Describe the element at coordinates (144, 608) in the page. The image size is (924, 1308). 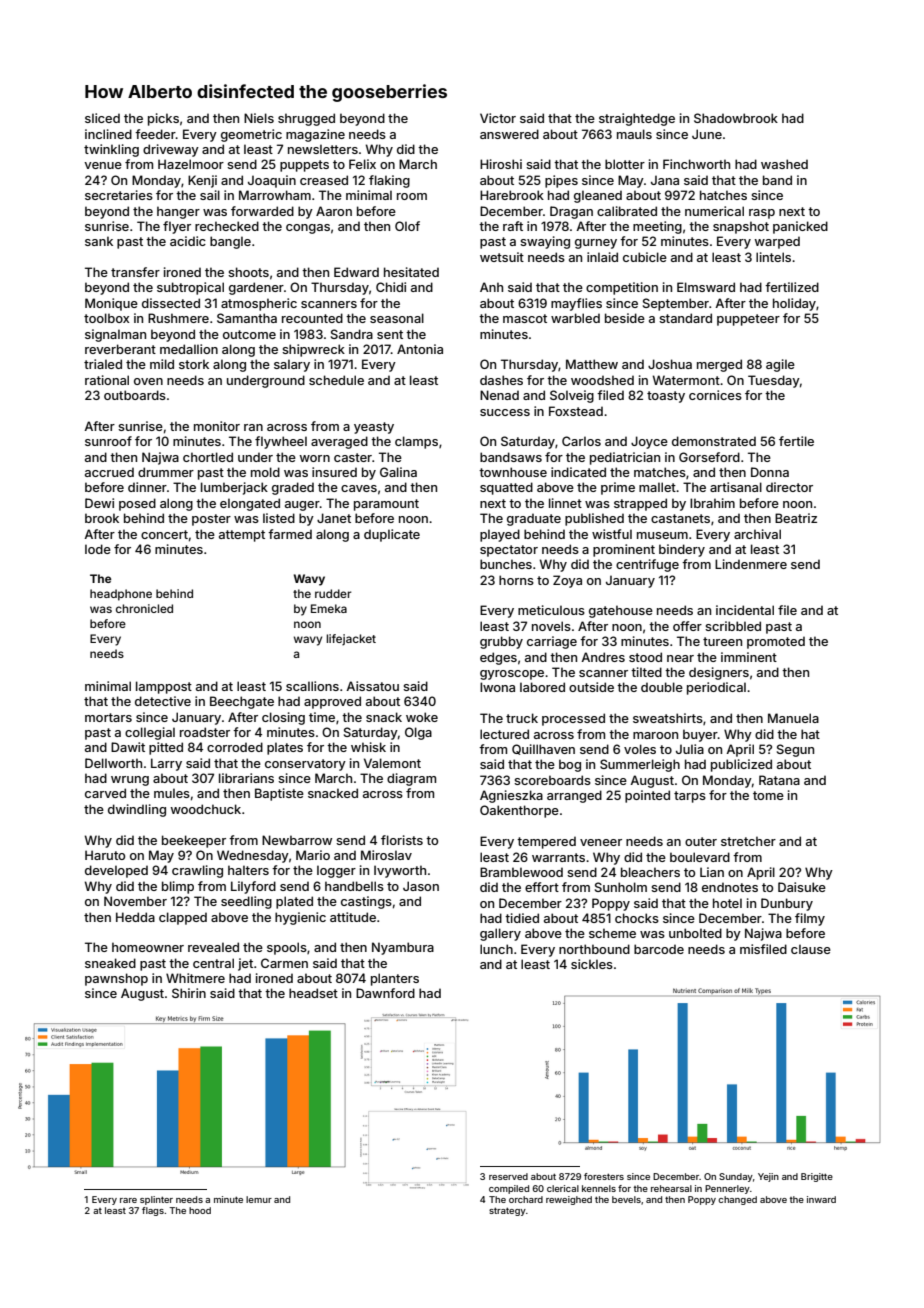
I see `chronicled` at that location.
